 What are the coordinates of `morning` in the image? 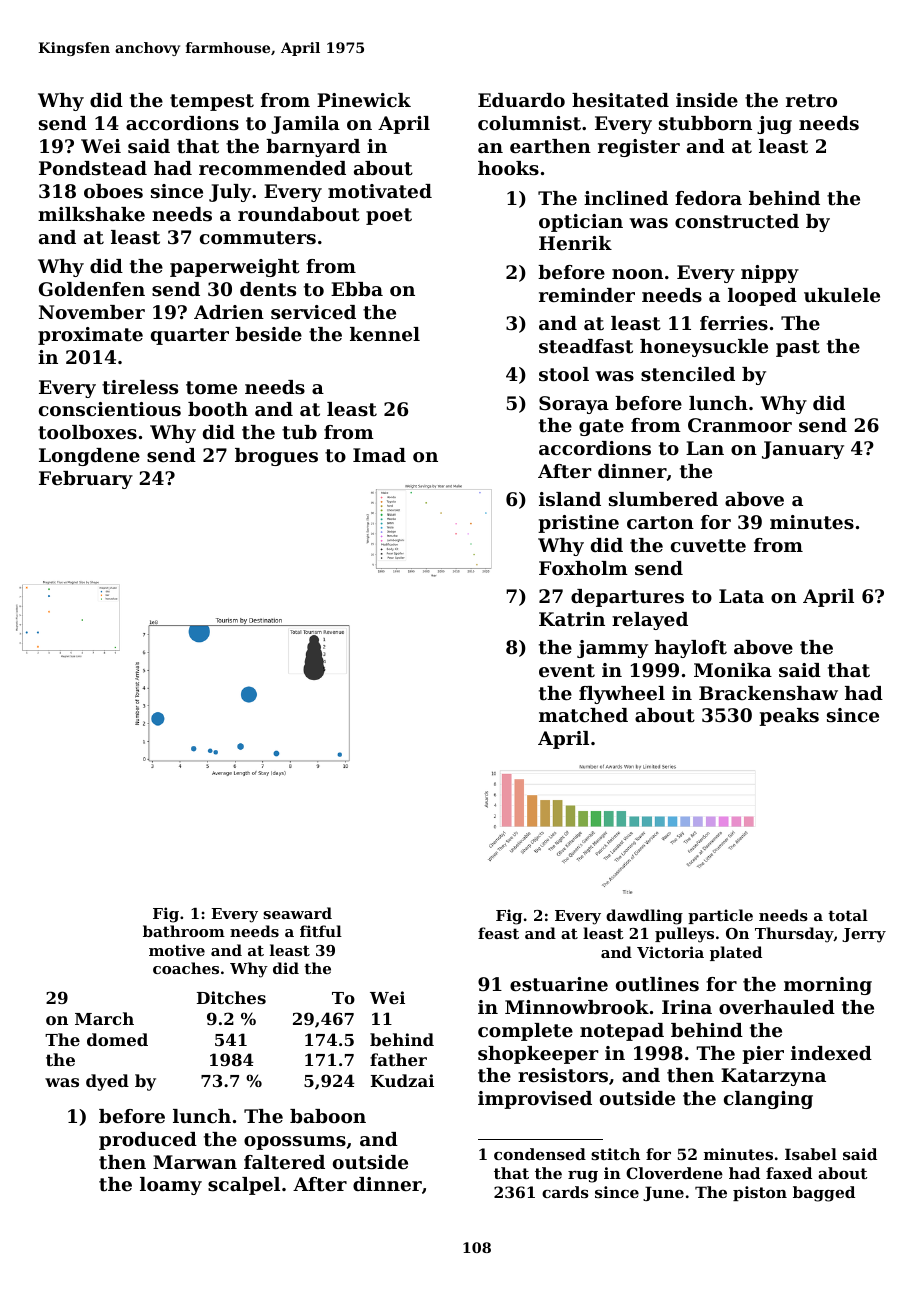 It's located at (828, 986).
